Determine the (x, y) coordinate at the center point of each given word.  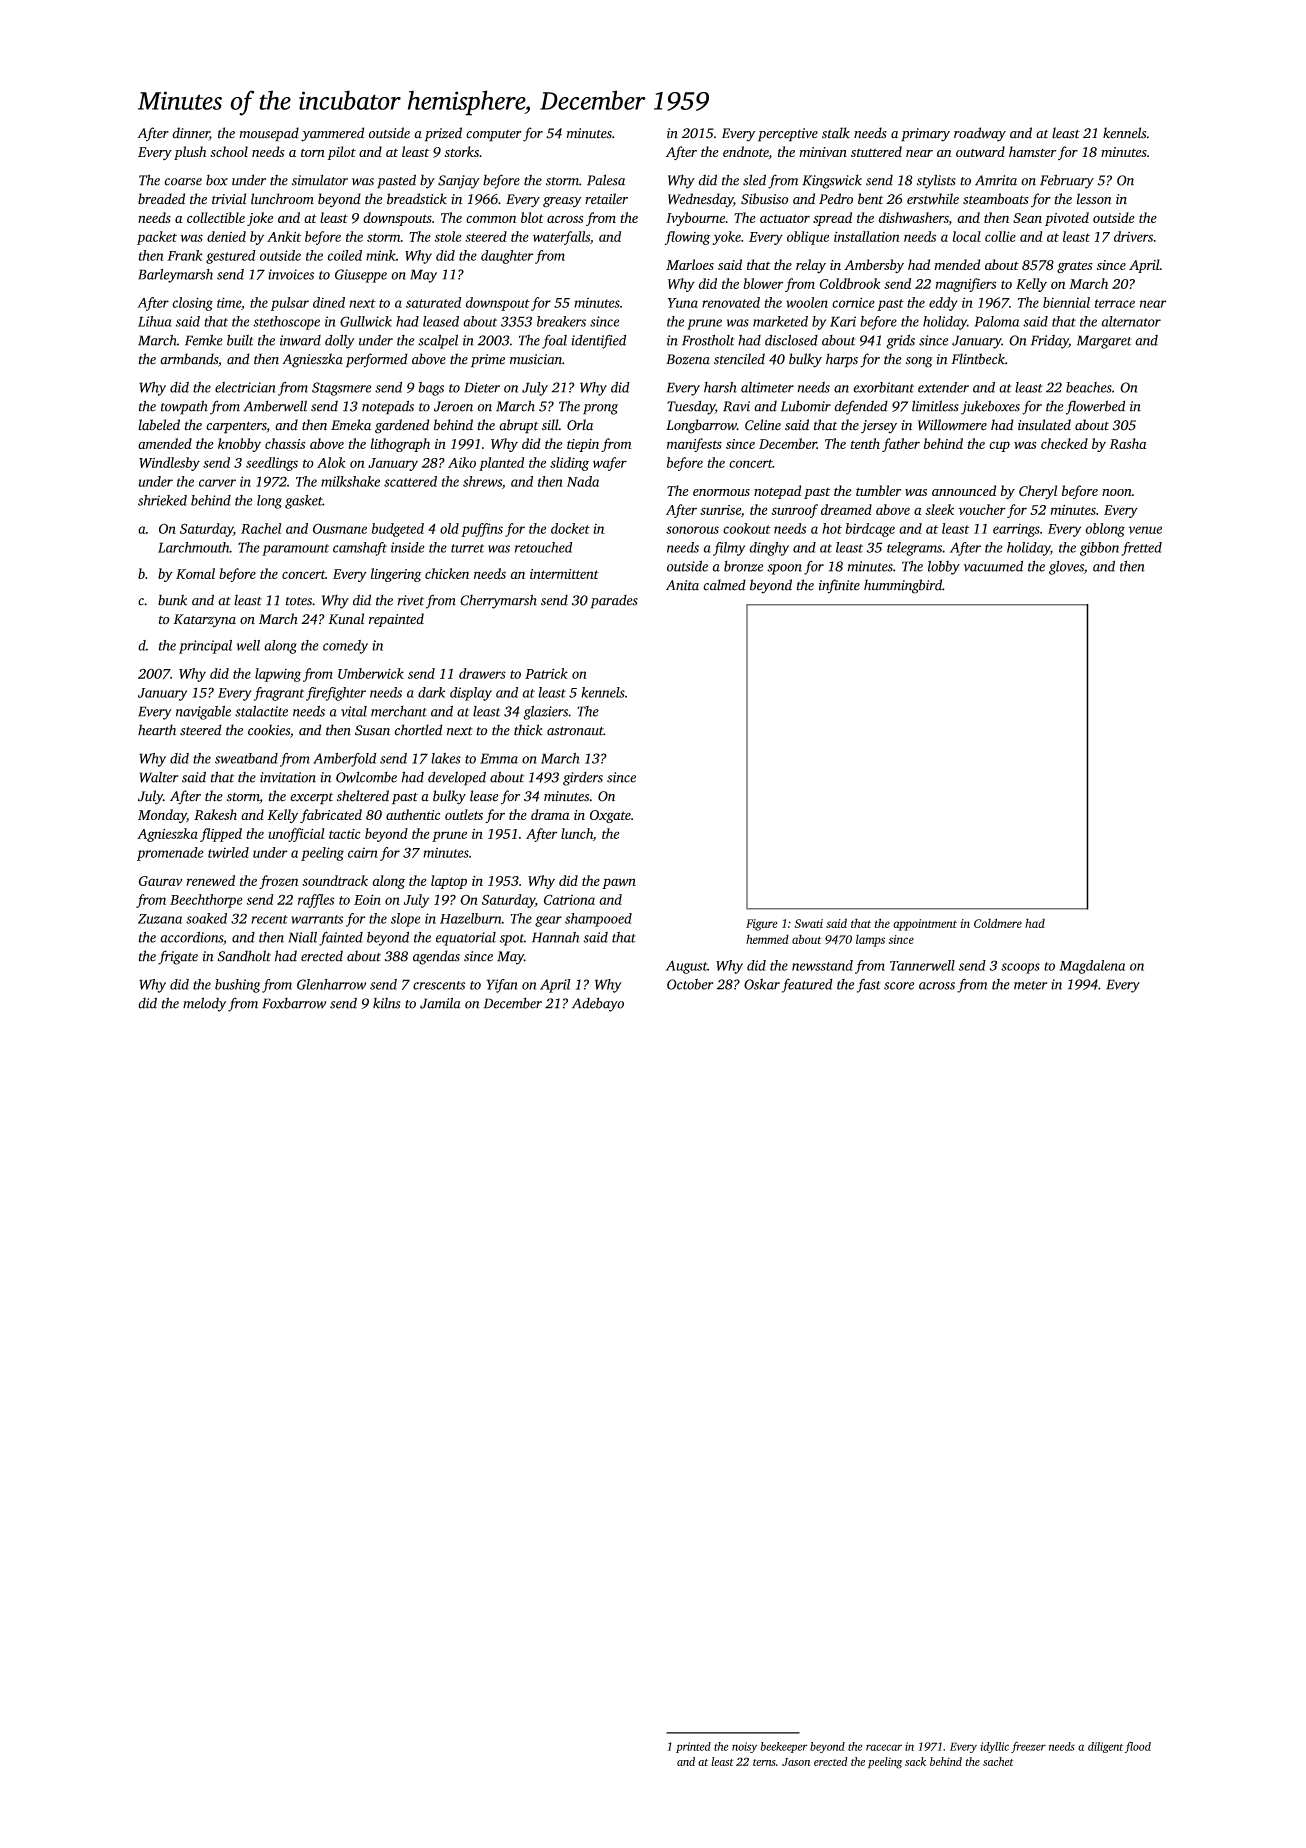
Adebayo (598, 1004)
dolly (340, 341)
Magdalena (1092, 967)
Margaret (1104, 342)
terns (764, 1762)
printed (693, 1747)
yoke (726, 238)
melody (204, 1004)
